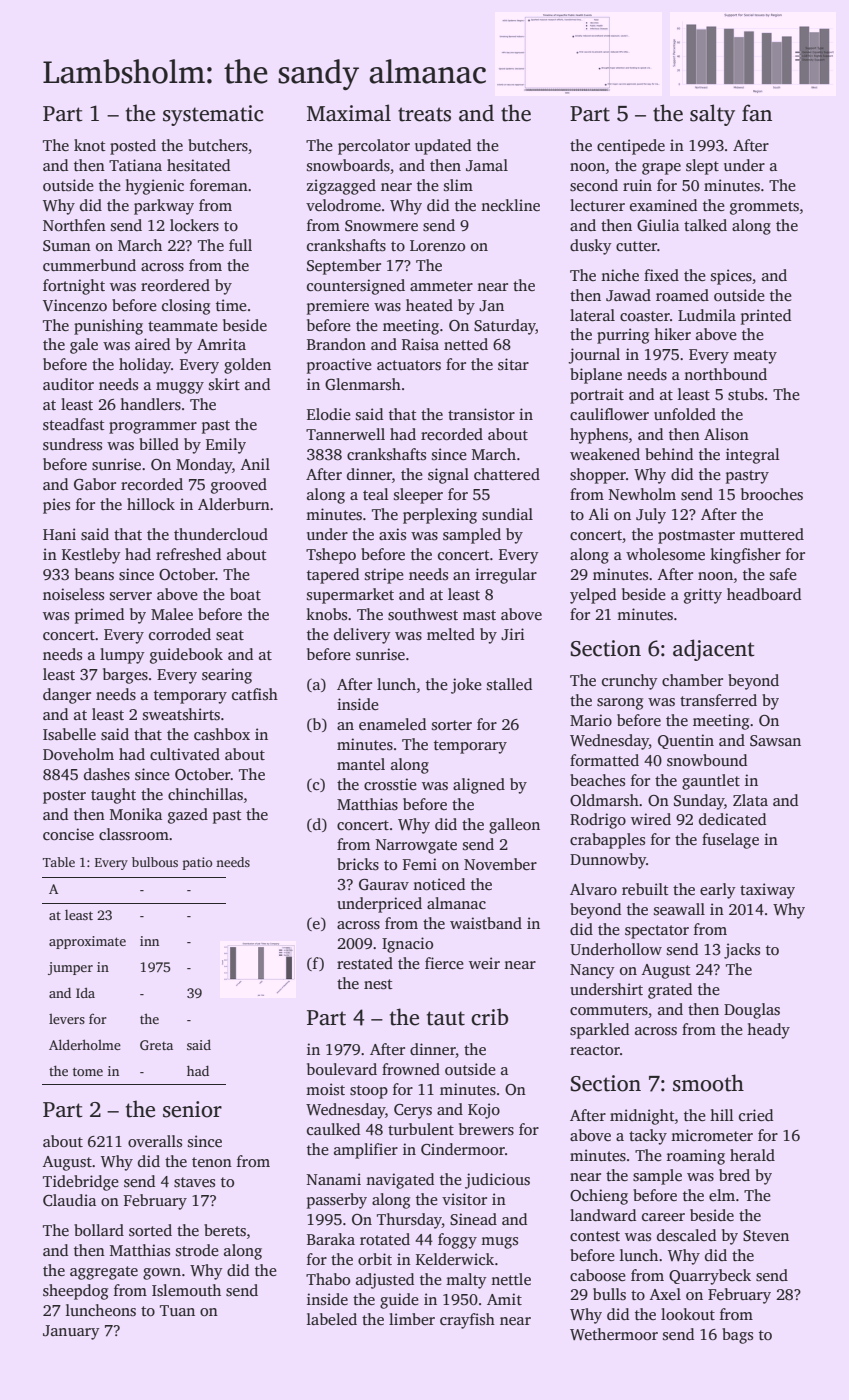 This screenshot has width=849, height=1400. Describe the element at coordinates (424, 114) in the screenshot. I see `treats` at that location.
